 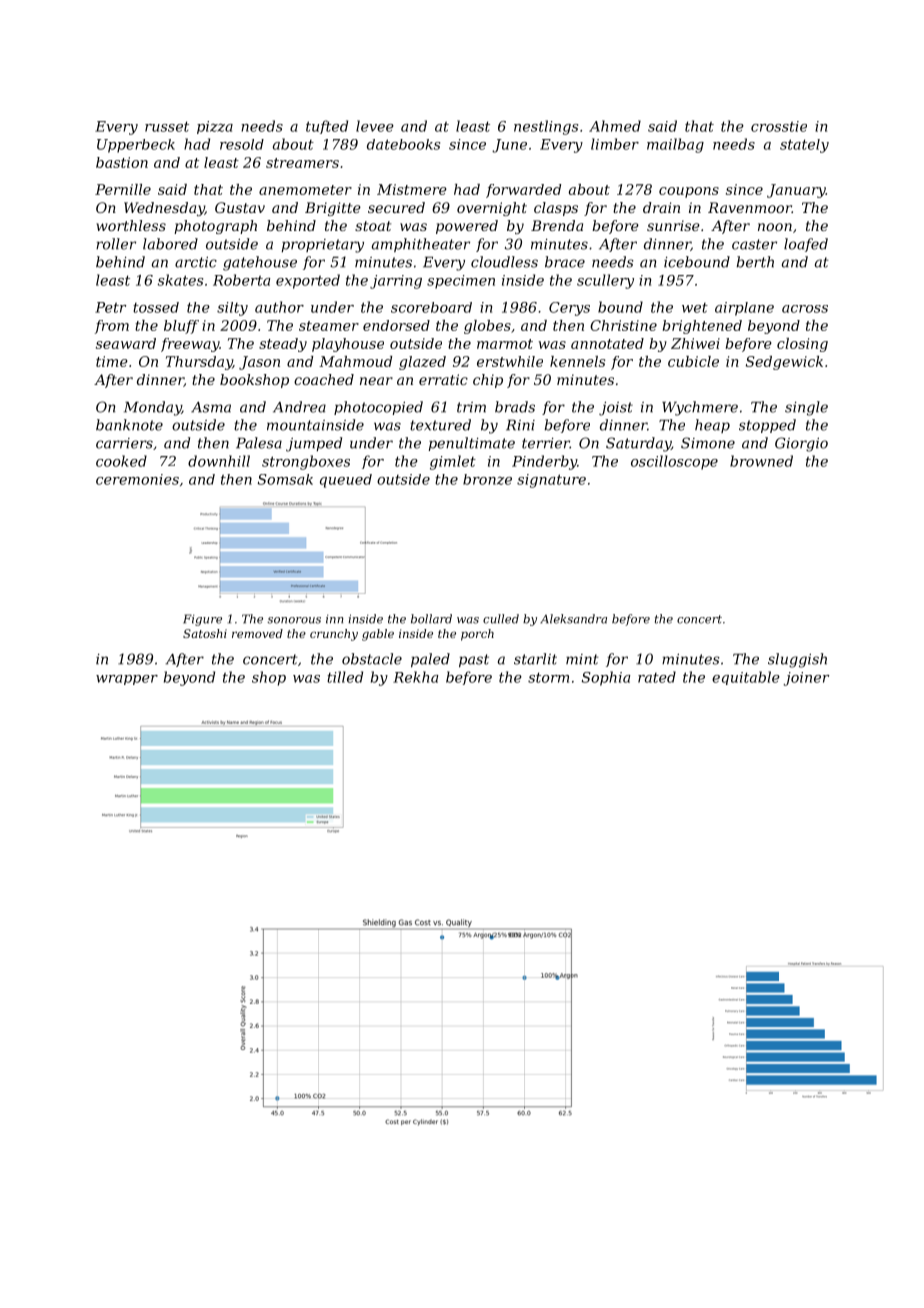 What do you see at coordinates (546, 443) in the screenshot?
I see `terrier` at bounding box center [546, 443].
